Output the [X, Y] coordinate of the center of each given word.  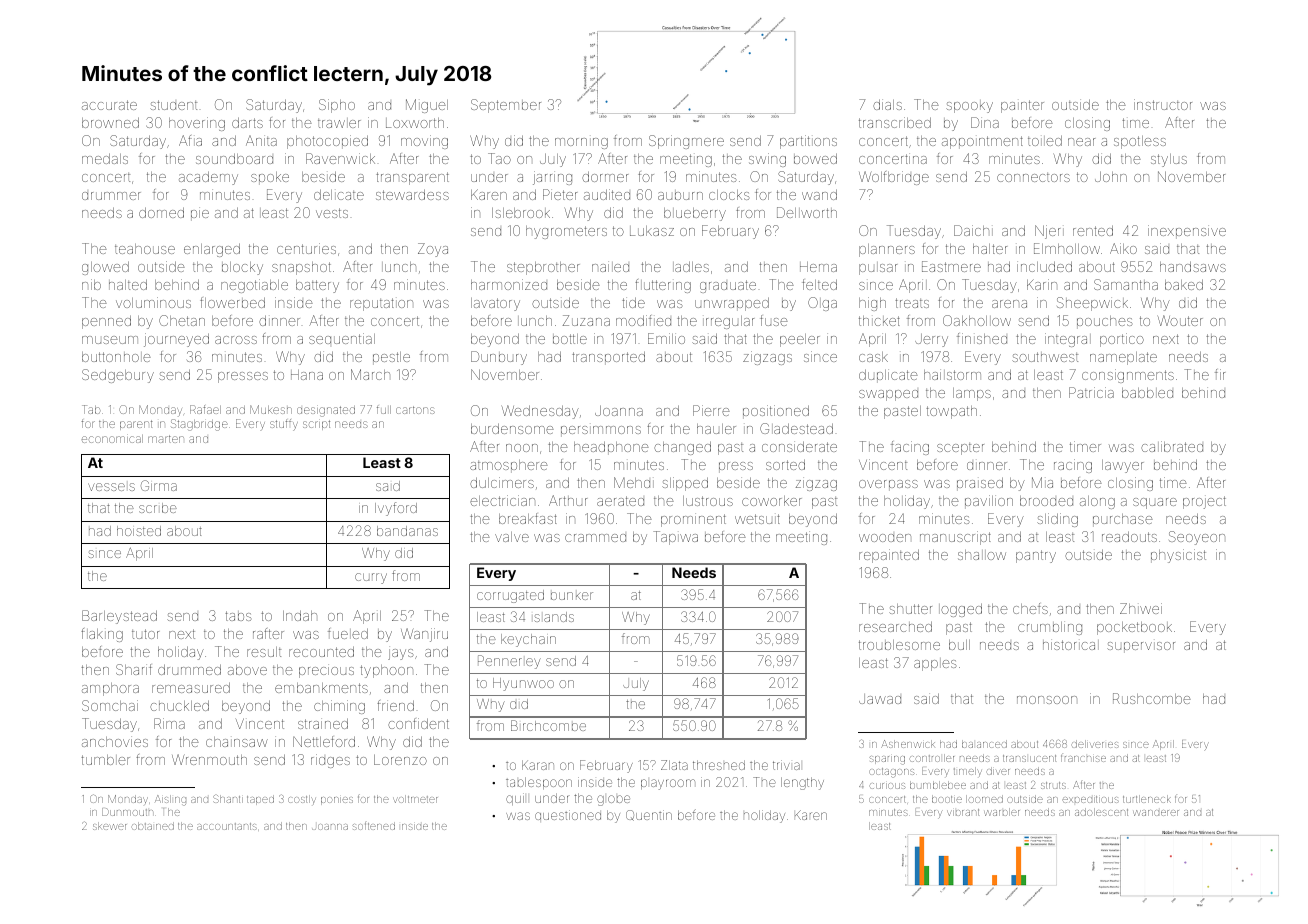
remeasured [191, 687]
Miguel [427, 106]
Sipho [337, 106]
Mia [1042, 482]
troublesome [899, 645]
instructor [1163, 104]
